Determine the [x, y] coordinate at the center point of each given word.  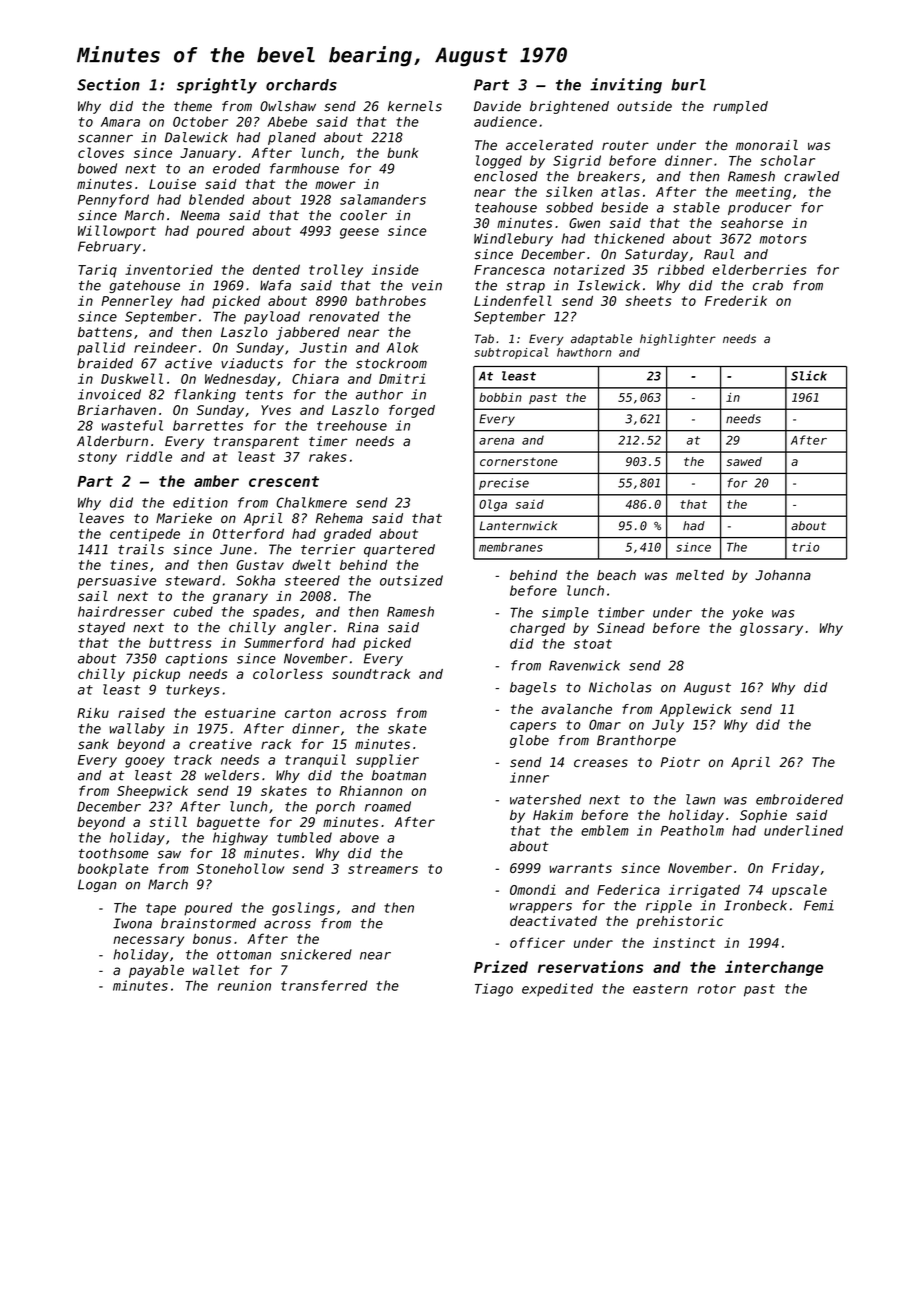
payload [272, 318]
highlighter [678, 340]
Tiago [494, 990]
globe [529, 741]
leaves [101, 518]
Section [108, 84]
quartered [399, 550]
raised [141, 713]
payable [156, 971]
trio [805, 547]
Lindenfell [513, 300]
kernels [415, 106]
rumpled [740, 107]
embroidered [799, 799]
